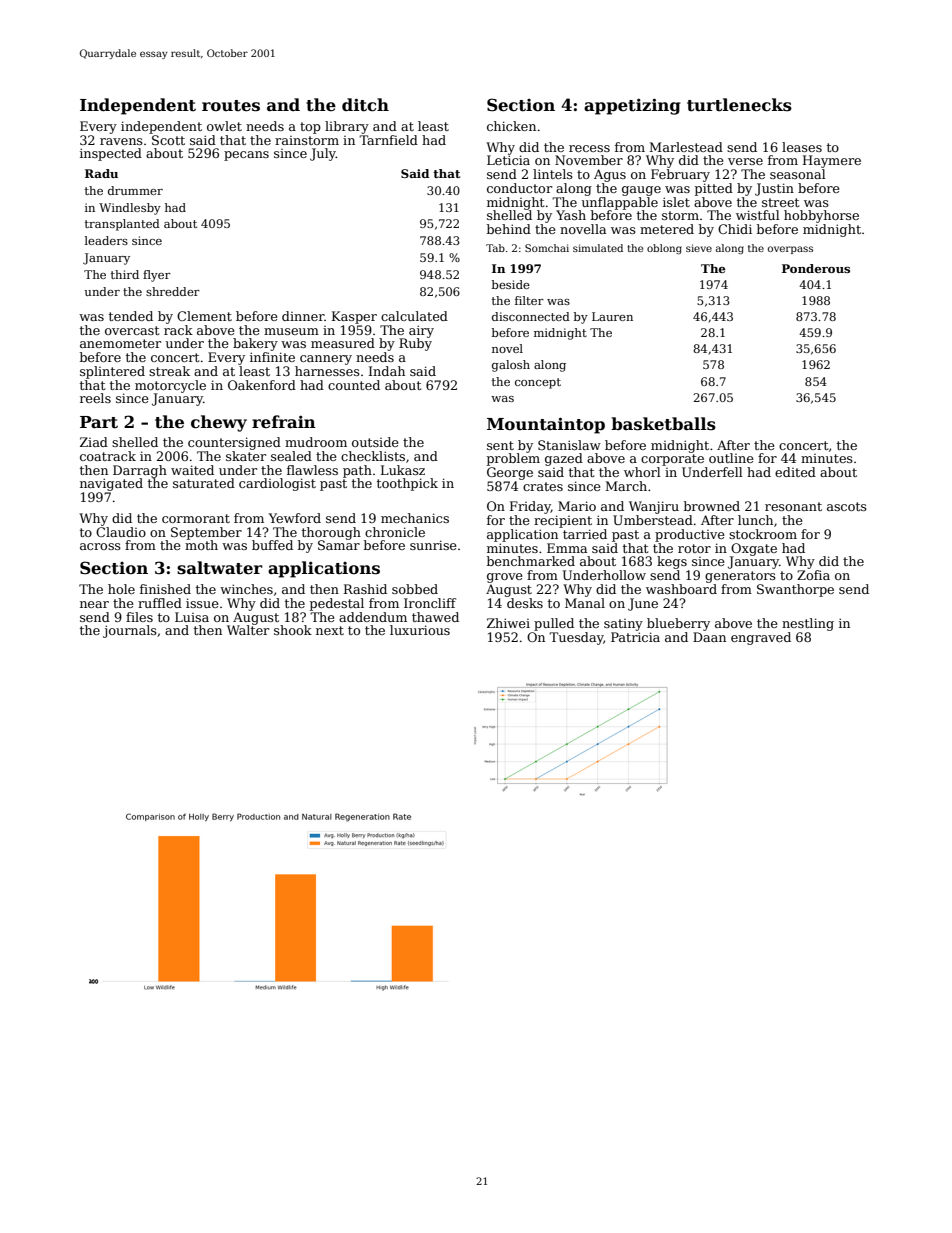 The height and width of the document is (1233, 952). What do you see at coordinates (519, 188) in the document?
I see `conductor` at bounding box center [519, 188].
